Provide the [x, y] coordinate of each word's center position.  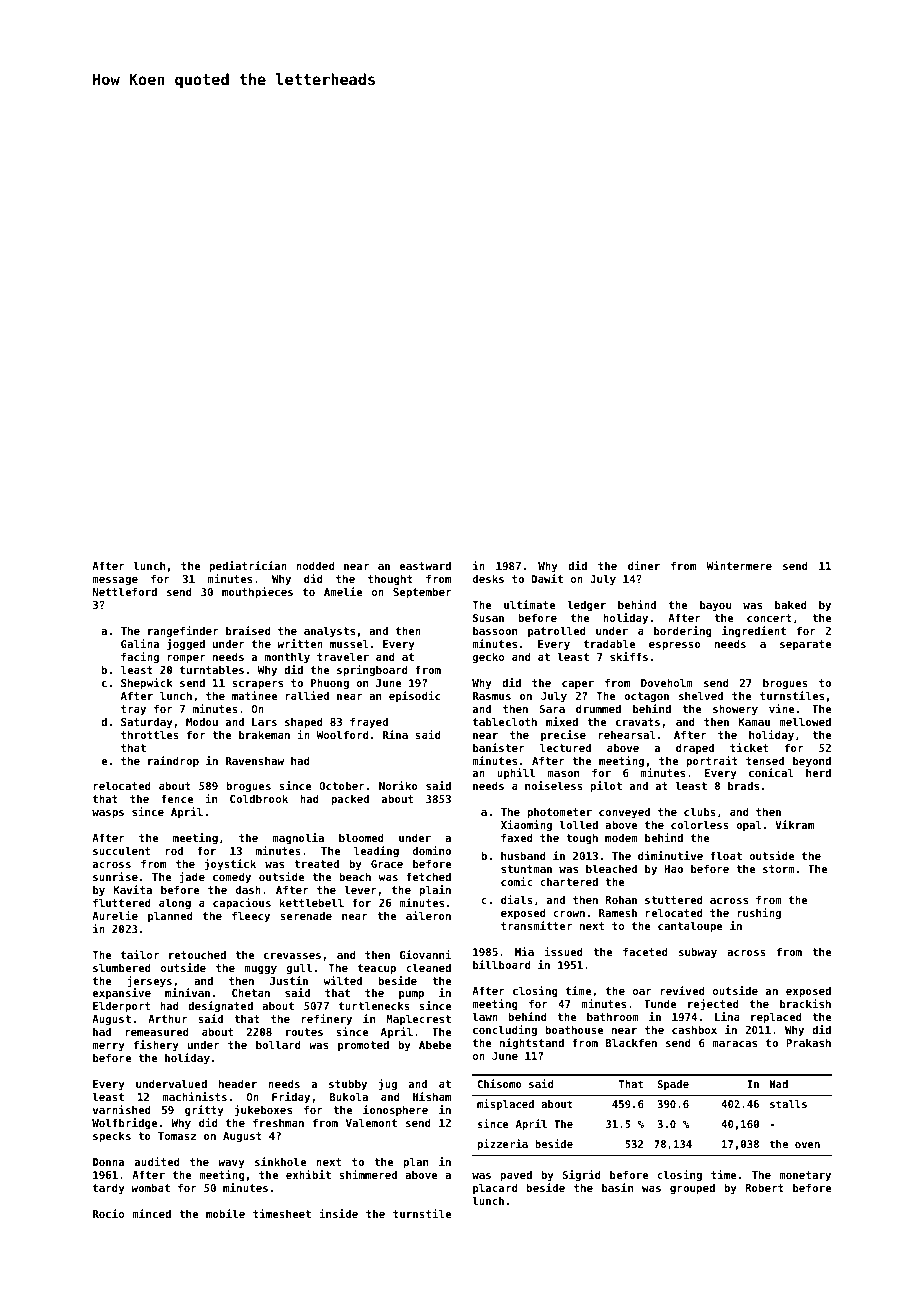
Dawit [547, 578]
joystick [230, 865]
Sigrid [581, 1175]
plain [435, 891]
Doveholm [667, 682]
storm [779, 869]
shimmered [368, 1174]
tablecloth [505, 721]
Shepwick [147, 684]
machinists [194, 1096]
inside [338, 1213]
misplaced [505, 1104]
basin [617, 1187]
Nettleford [125, 591]
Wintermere [739, 565]
